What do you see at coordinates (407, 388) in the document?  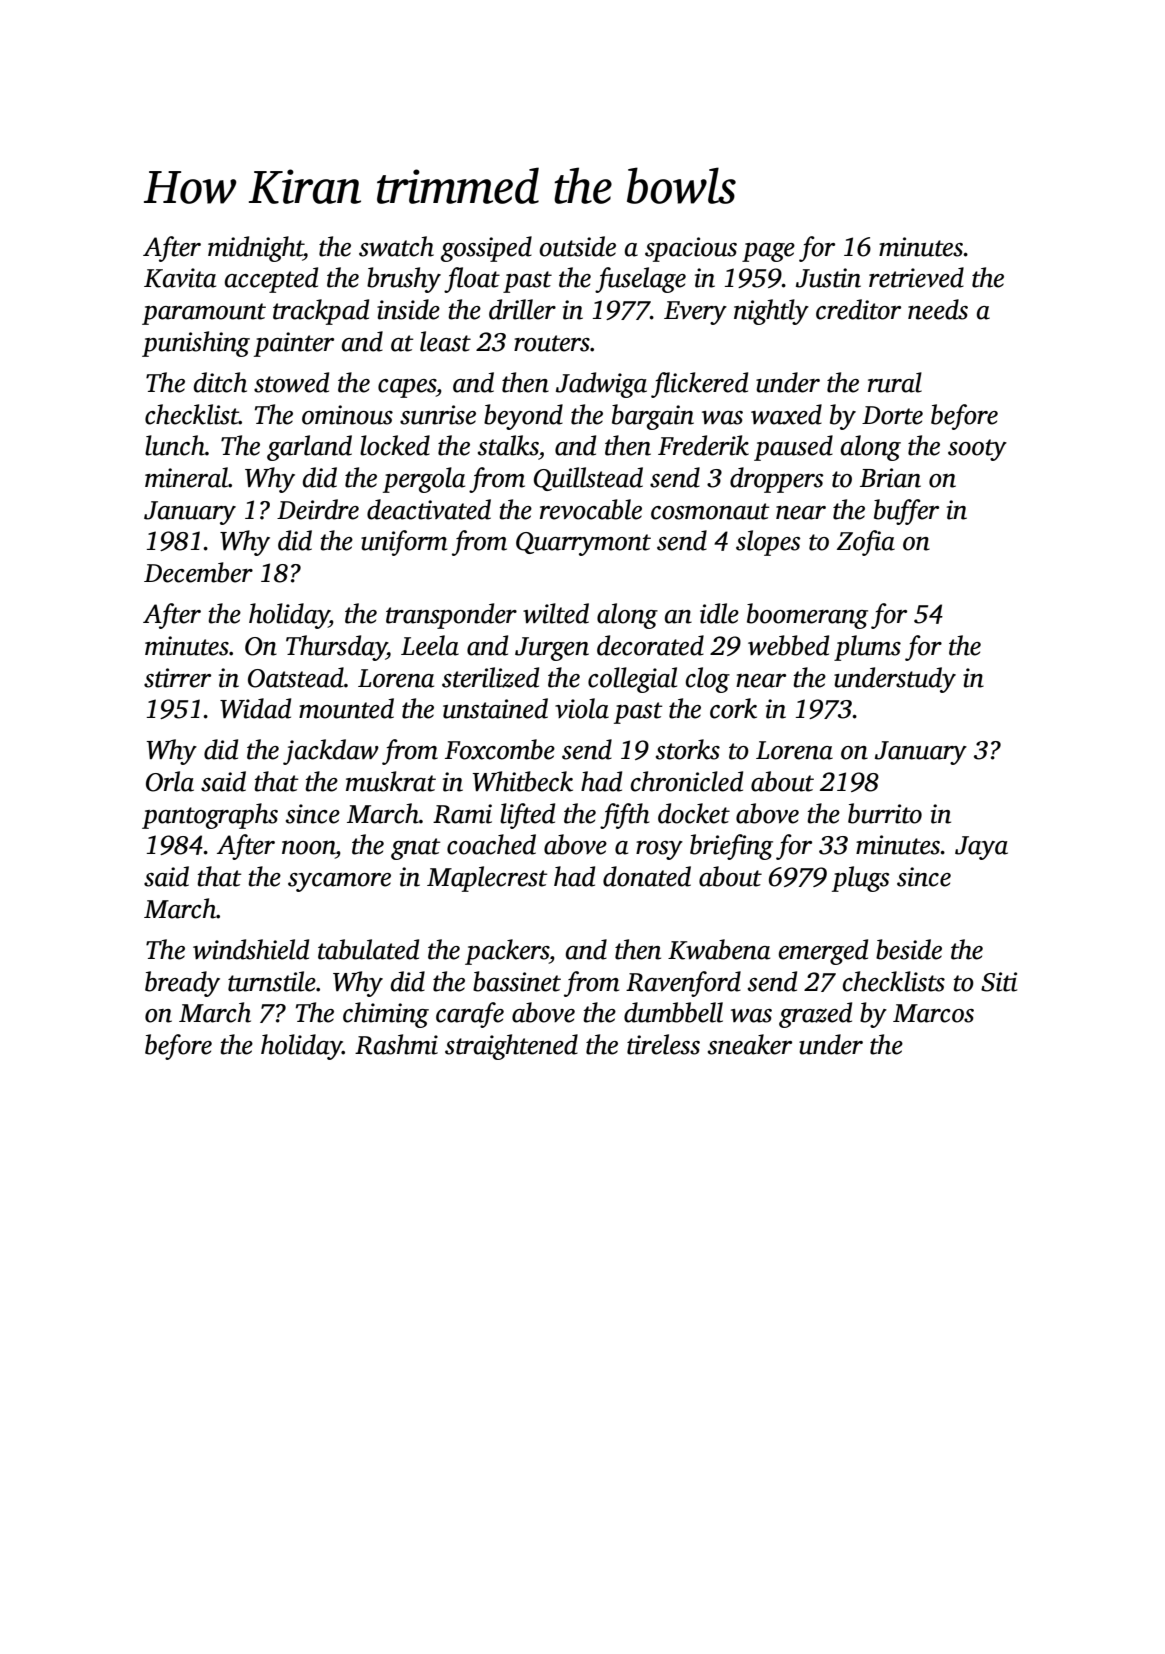 I see `capes` at bounding box center [407, 388].
